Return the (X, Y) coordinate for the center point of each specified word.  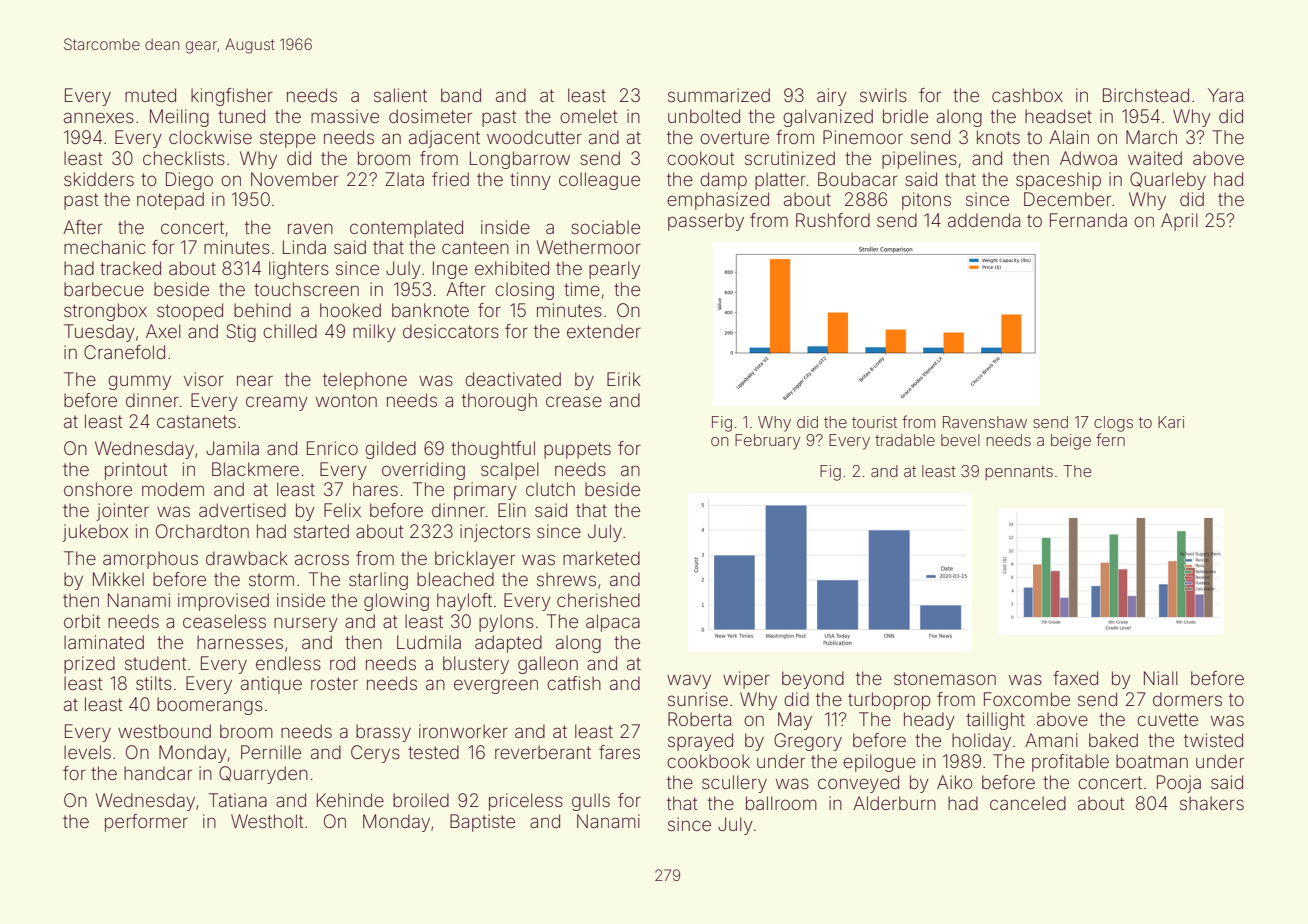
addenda (984, 220)
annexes (99, 117)
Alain (1069, 137)
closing (524, 291)
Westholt (267, 821)
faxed (1075, 678)
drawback (247, 558)
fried (450, 179)
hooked (350, 310)
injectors (495, 533)
